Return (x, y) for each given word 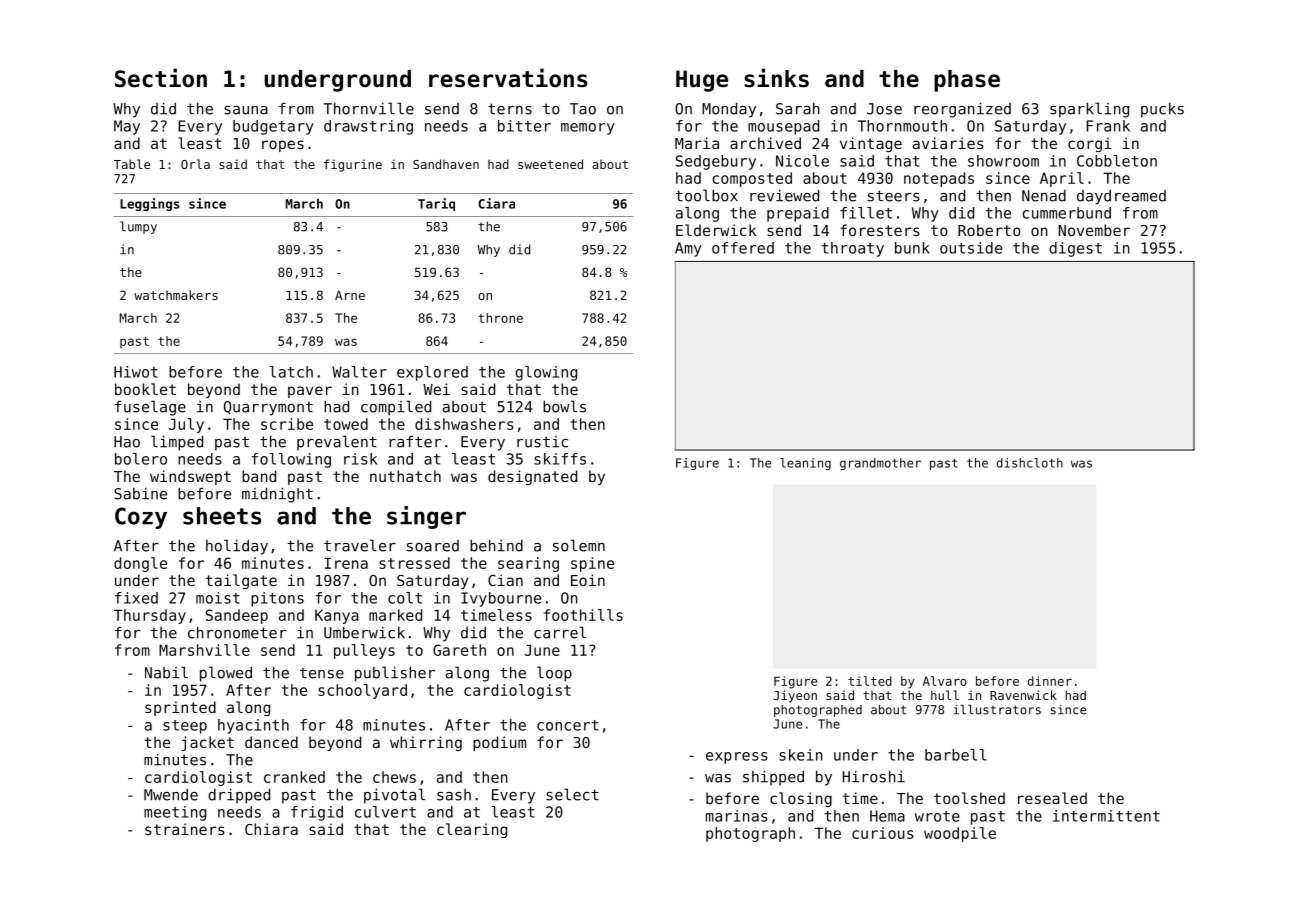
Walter (359, 372)
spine (592, 564)
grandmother (880, 464)
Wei (436, 389)
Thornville (368, 108)
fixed (136, 598)
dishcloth (1030, 463)
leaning (805, 464)
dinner (1050, 681)
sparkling (1089, 110)
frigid (317, 813)
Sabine (140, 494)
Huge (702, 81)
